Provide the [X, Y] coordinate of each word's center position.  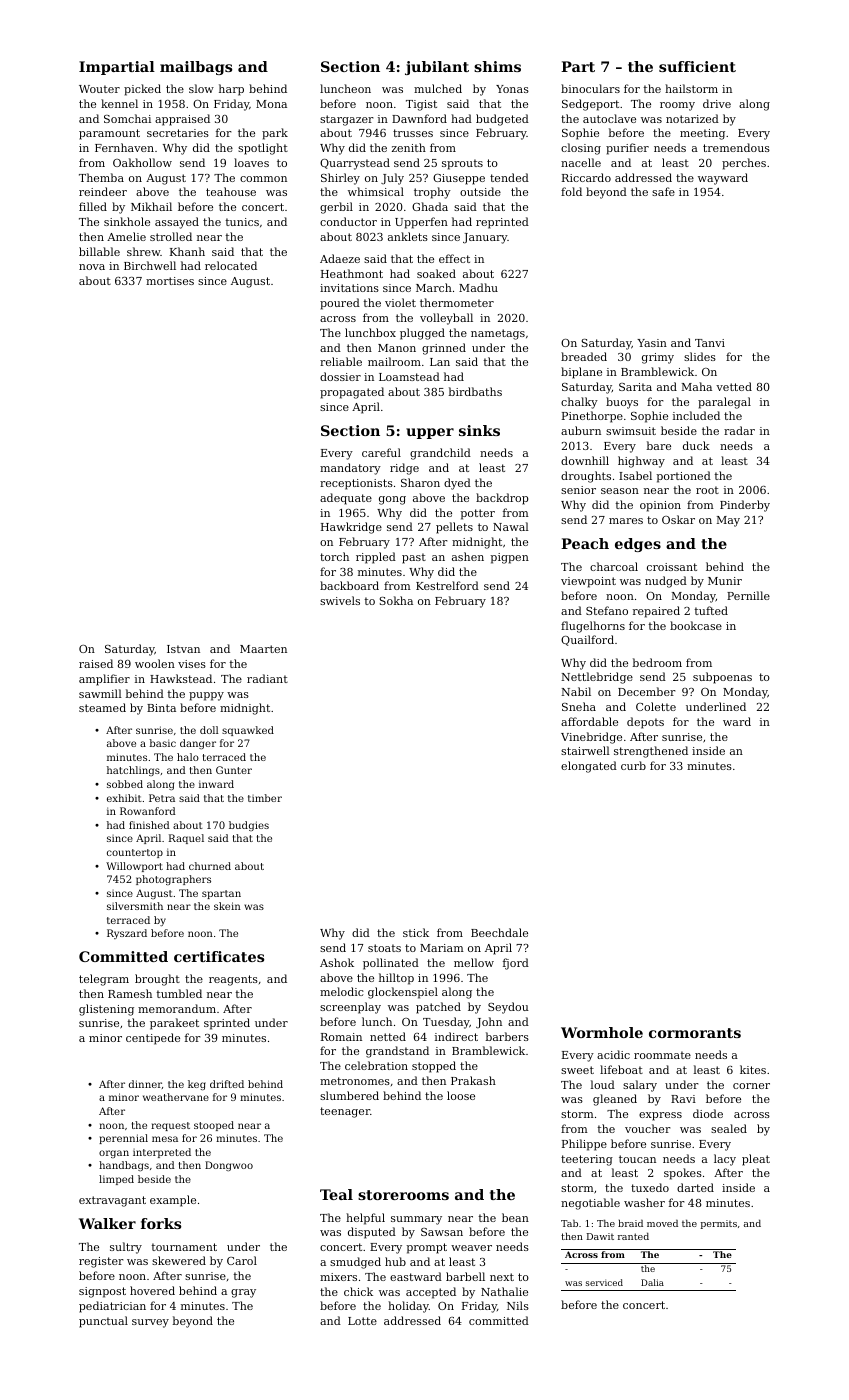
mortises [170, 281]
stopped [434, 1067]
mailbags [196, 68]
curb [633, 765]
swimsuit [631, 431]
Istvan [183, 649]
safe [663, 191]
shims [497, 66]
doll [209, 730]
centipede [153, 1039]
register [101, 1262]
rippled [376, 558]
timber [265, 798]
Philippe [584, 1145]
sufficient [697, 66]
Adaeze [340, 258]
